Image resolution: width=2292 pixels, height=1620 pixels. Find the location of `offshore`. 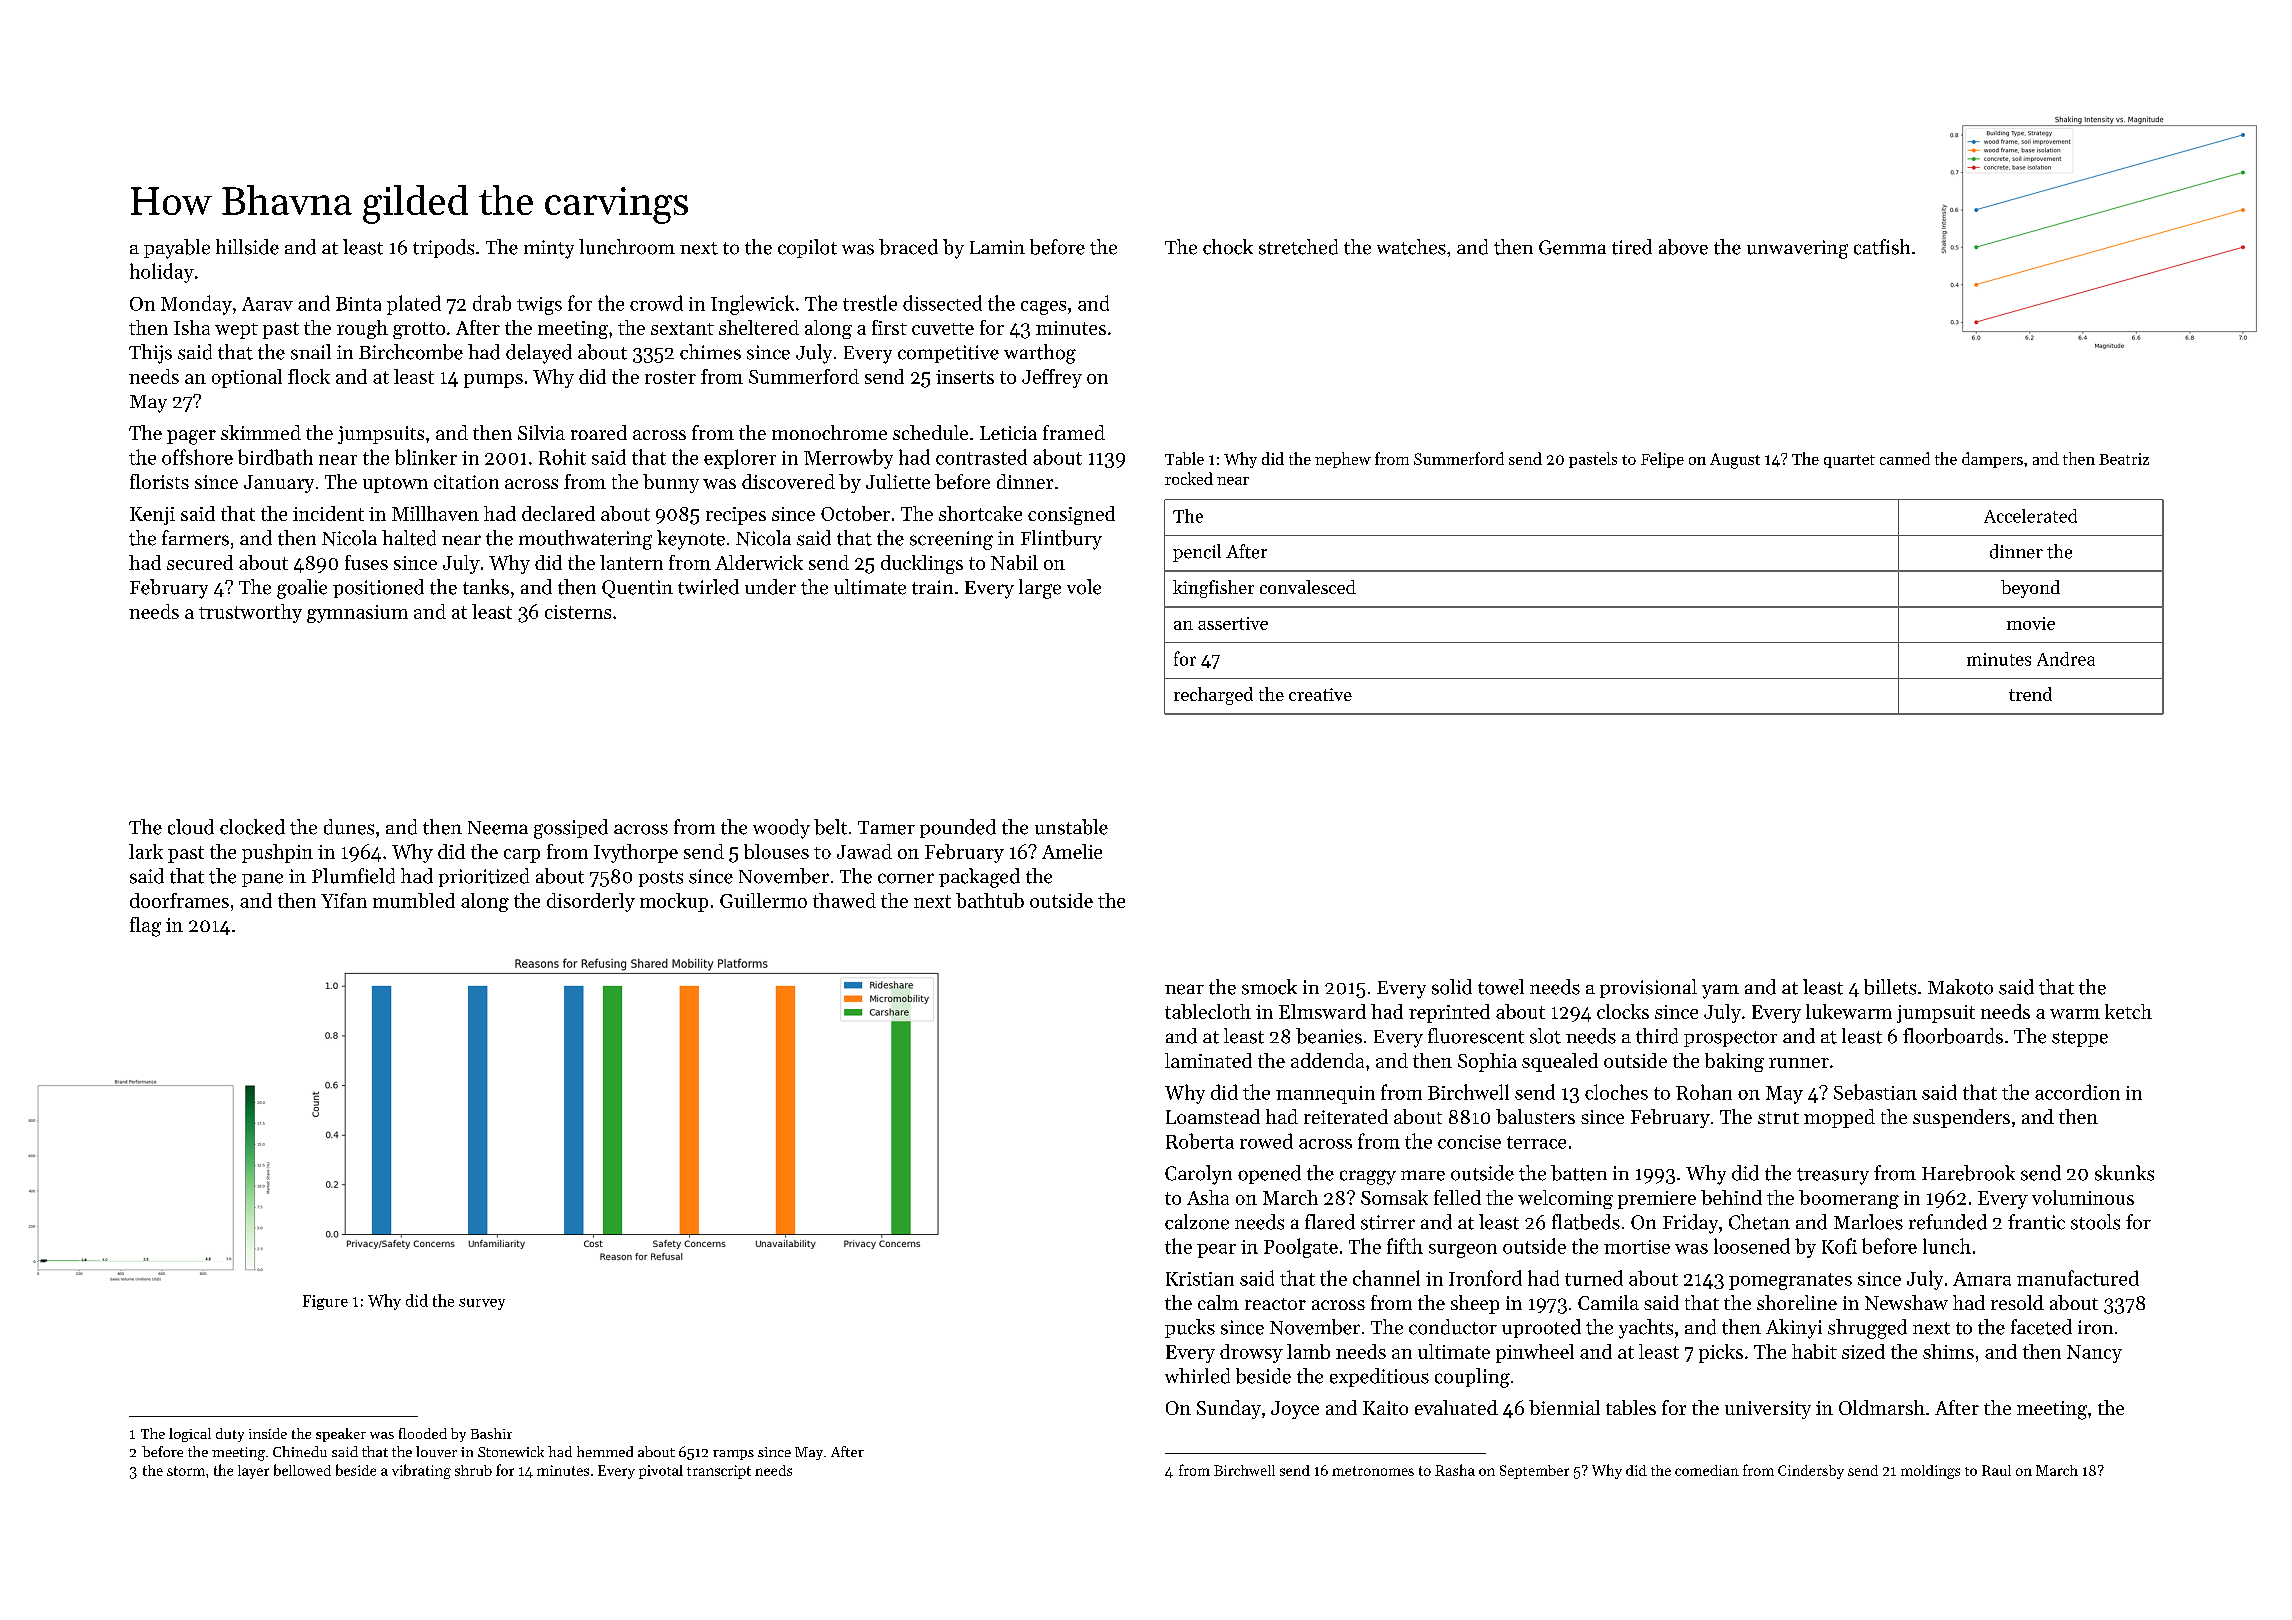

offshore is located at coordinates (197, 457).
